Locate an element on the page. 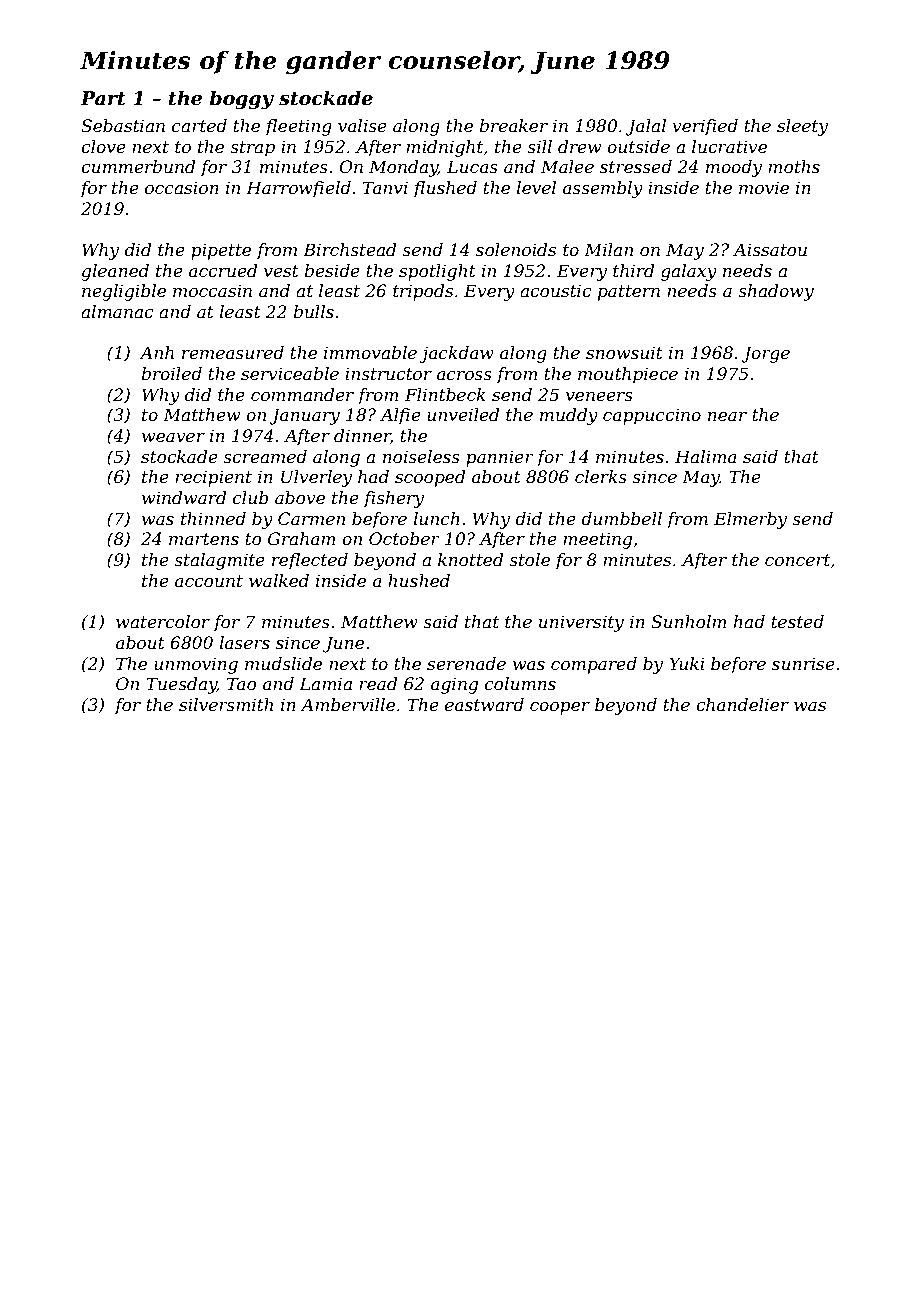 This page has height=1308, width=924. almanac is located at coordinates (117, 311).
